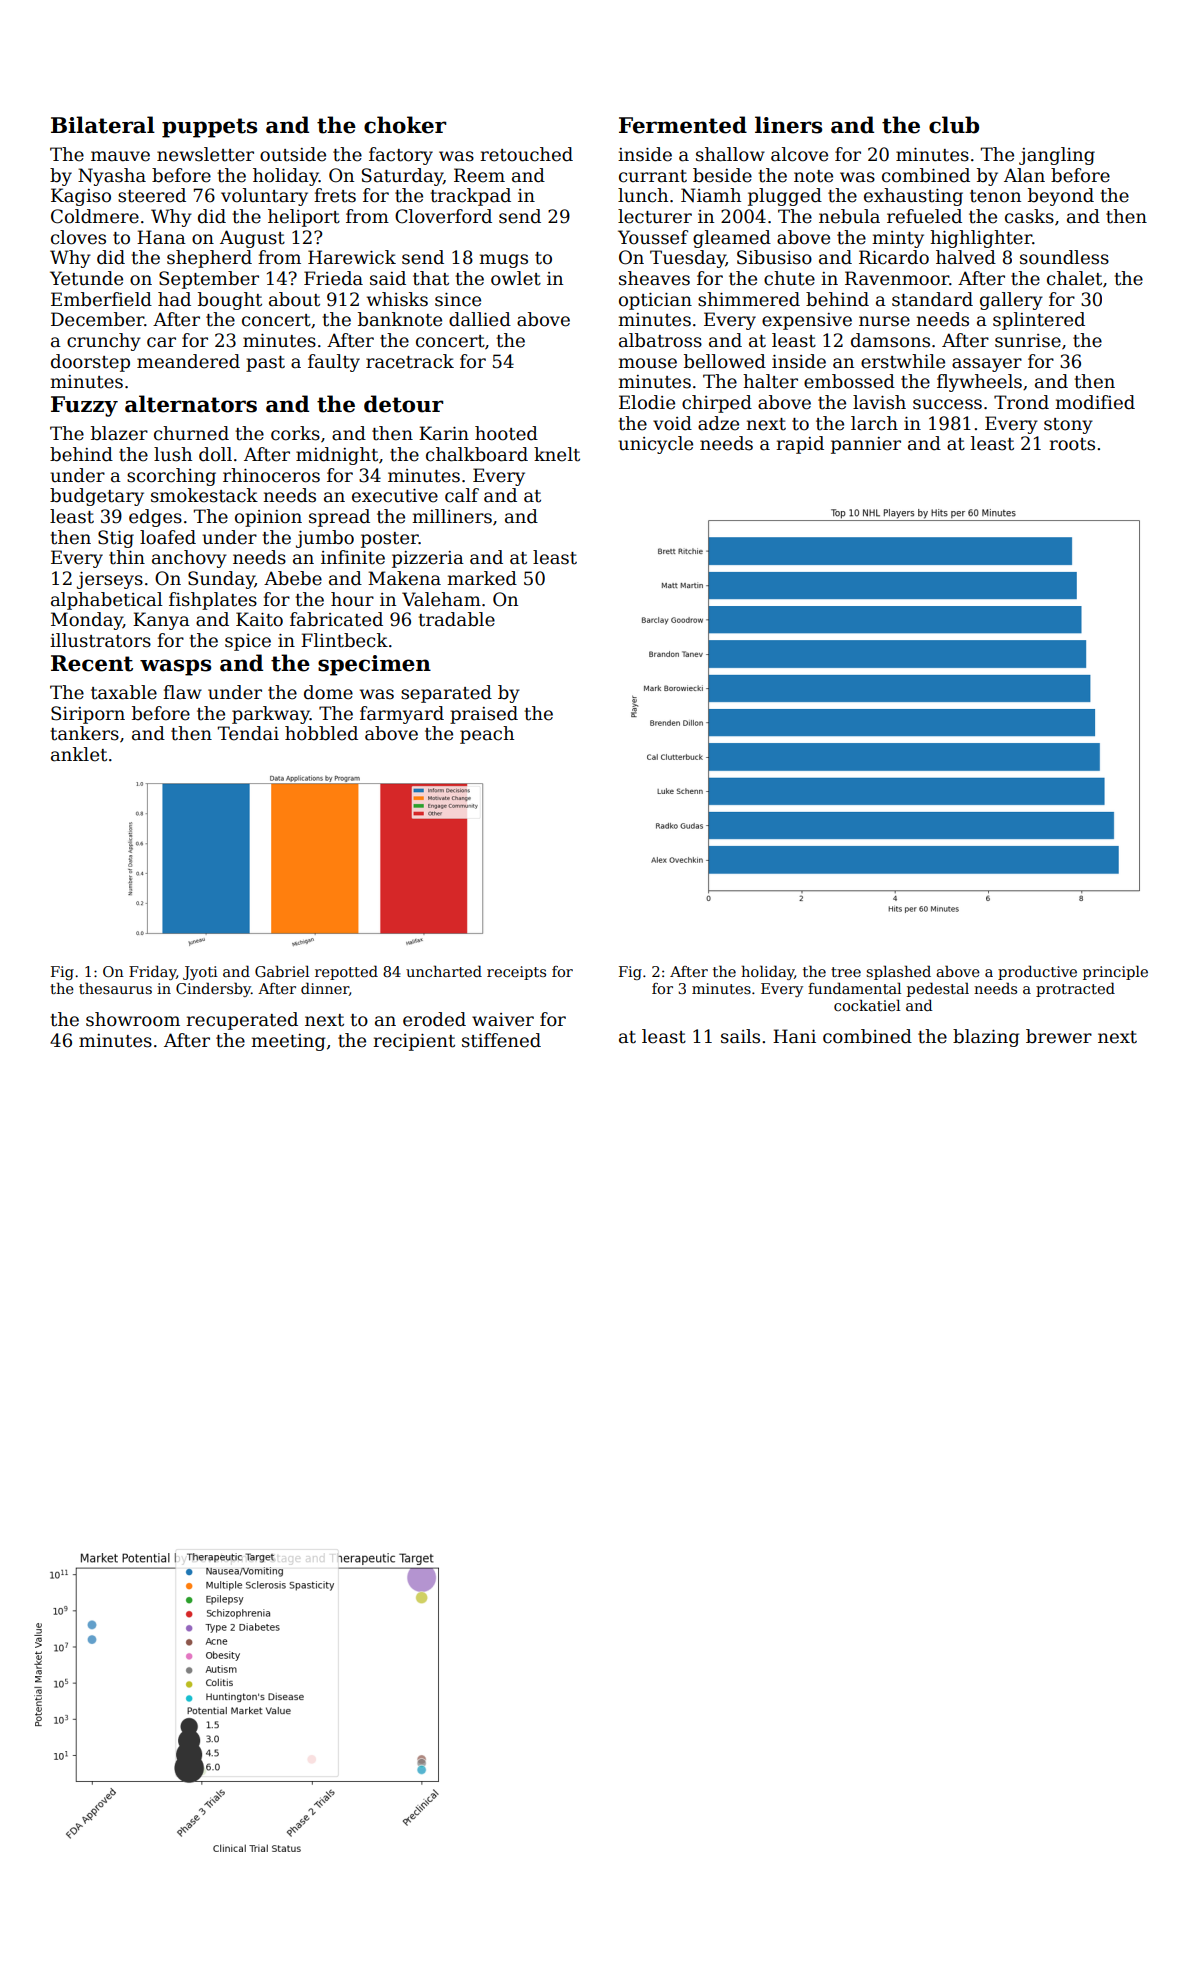 This screenshot has width=1199, height=1975. I want to click on Kanya, so click(161, 621).
